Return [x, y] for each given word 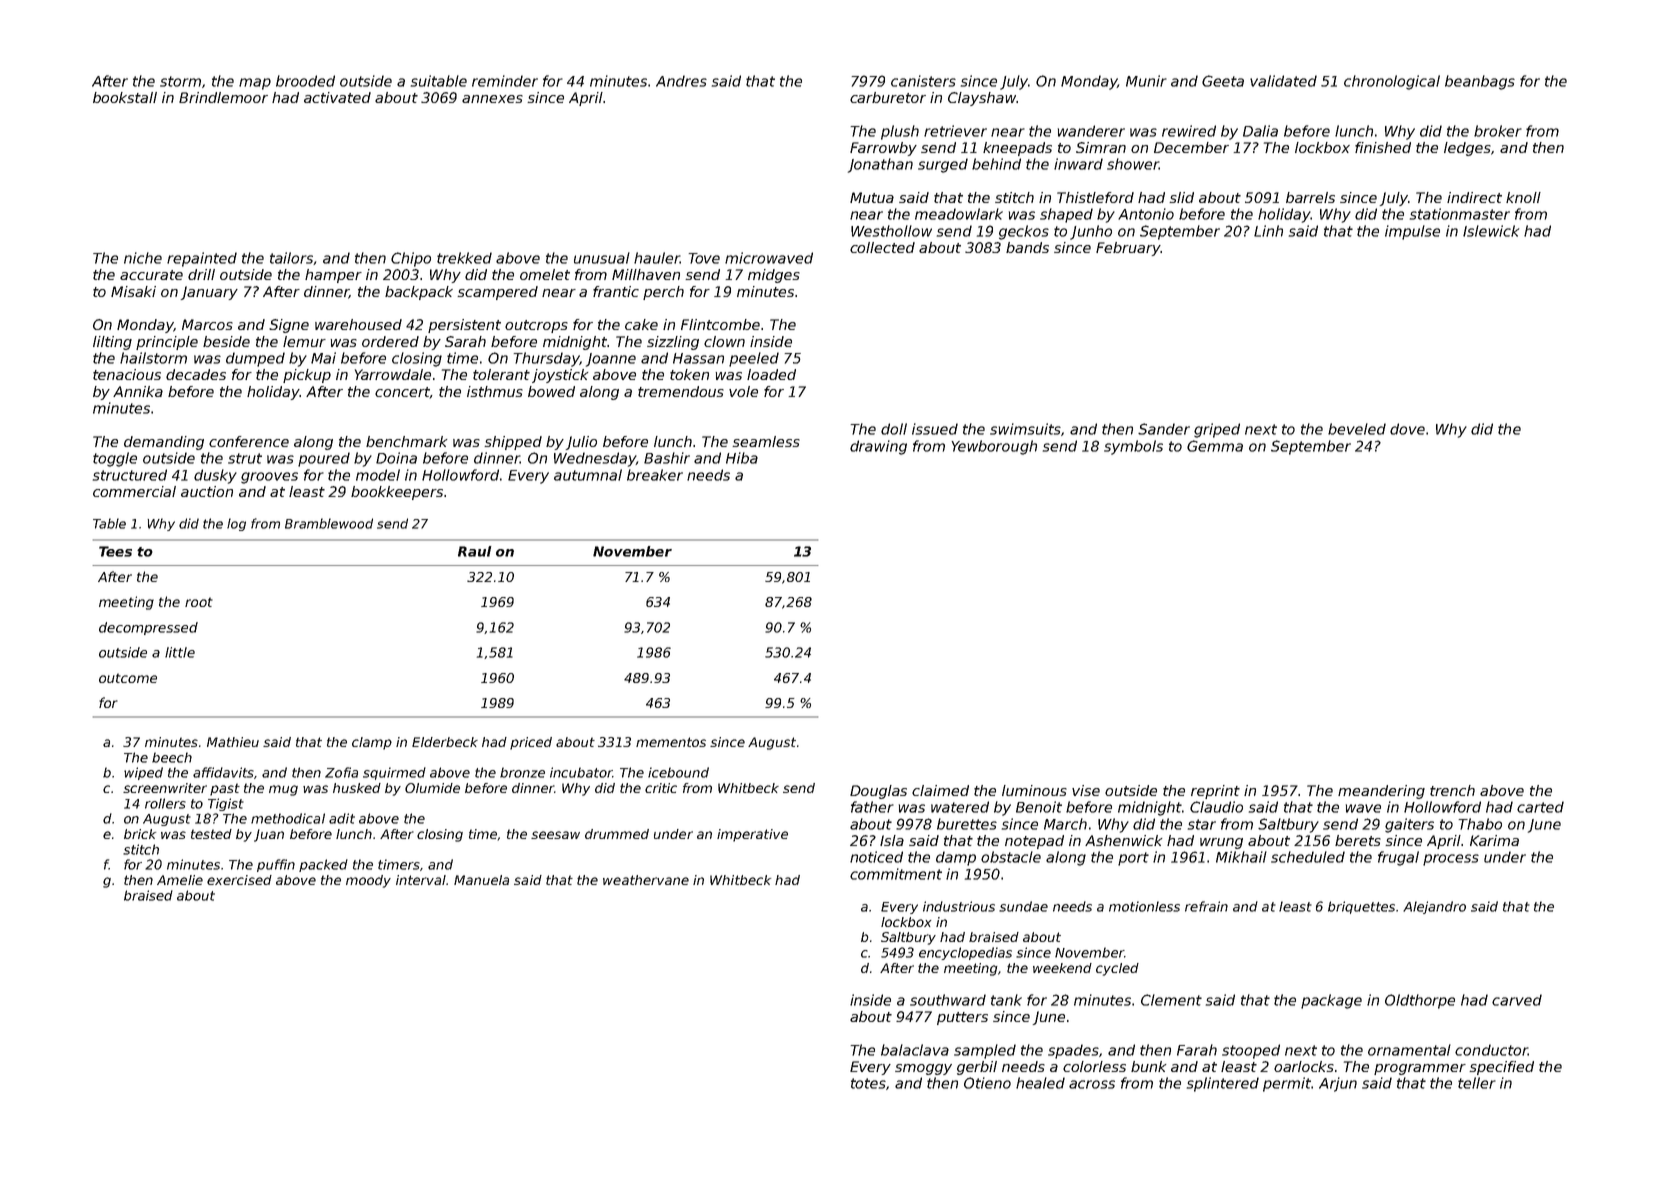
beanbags [1480, 82]
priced [531, 743]
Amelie [180, 880]
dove [1407, 429]
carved [1517, 1000]
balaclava [915, 1050]
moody [368, 881]
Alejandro [1434, 907]
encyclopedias [965, 953]
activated [337, 97]
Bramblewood [329, 523]
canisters [923, 81]
